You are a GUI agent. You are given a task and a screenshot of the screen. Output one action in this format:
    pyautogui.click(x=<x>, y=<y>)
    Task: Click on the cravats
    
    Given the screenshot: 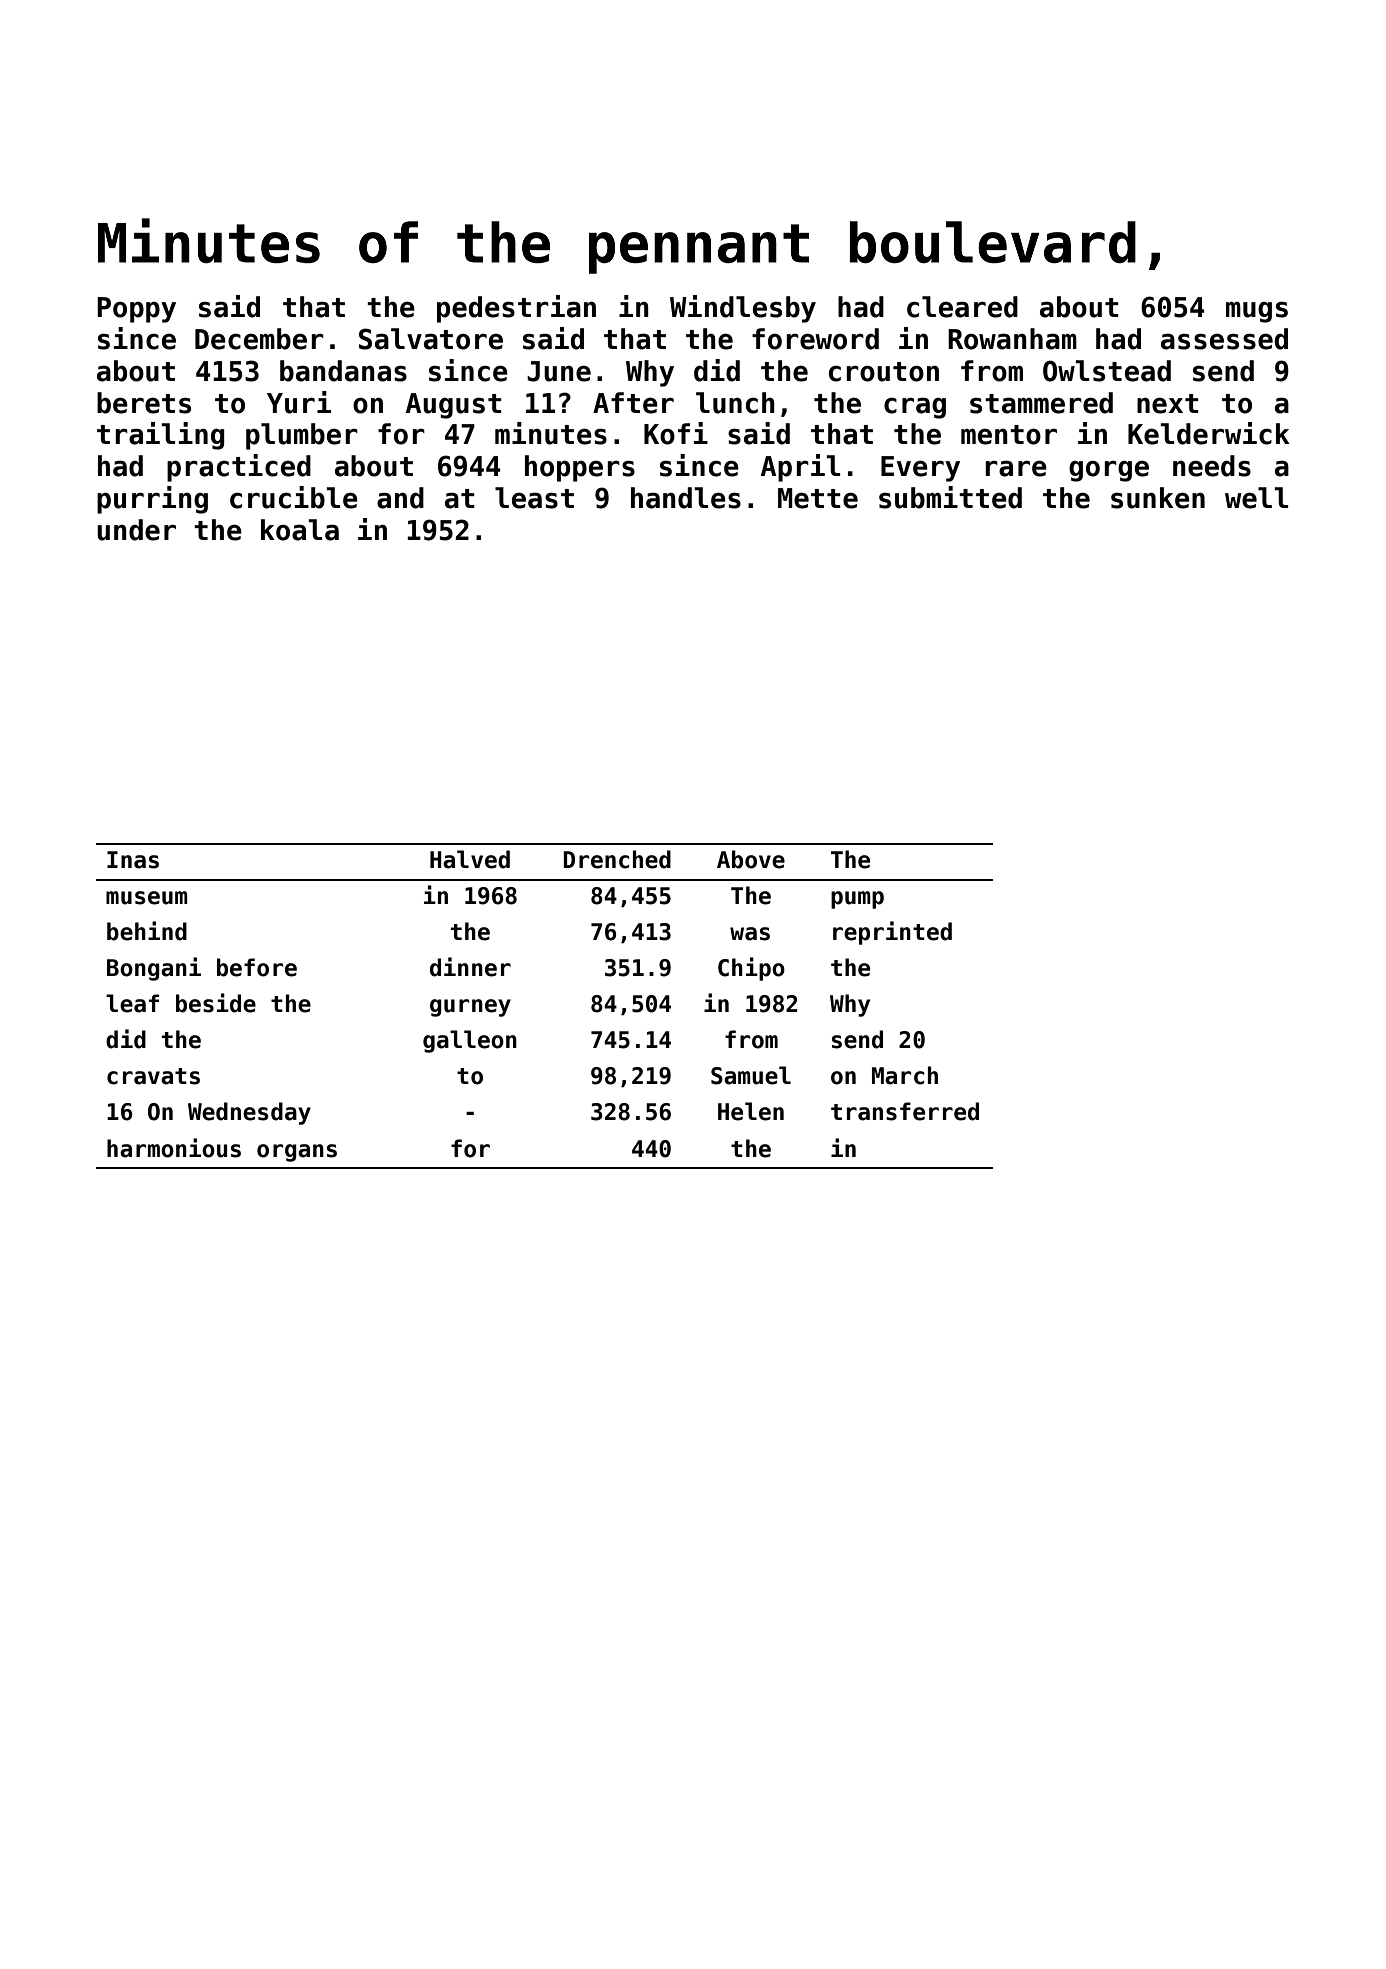 What is the action you would take?
    pyautogui.click(x=153, y=1076)
